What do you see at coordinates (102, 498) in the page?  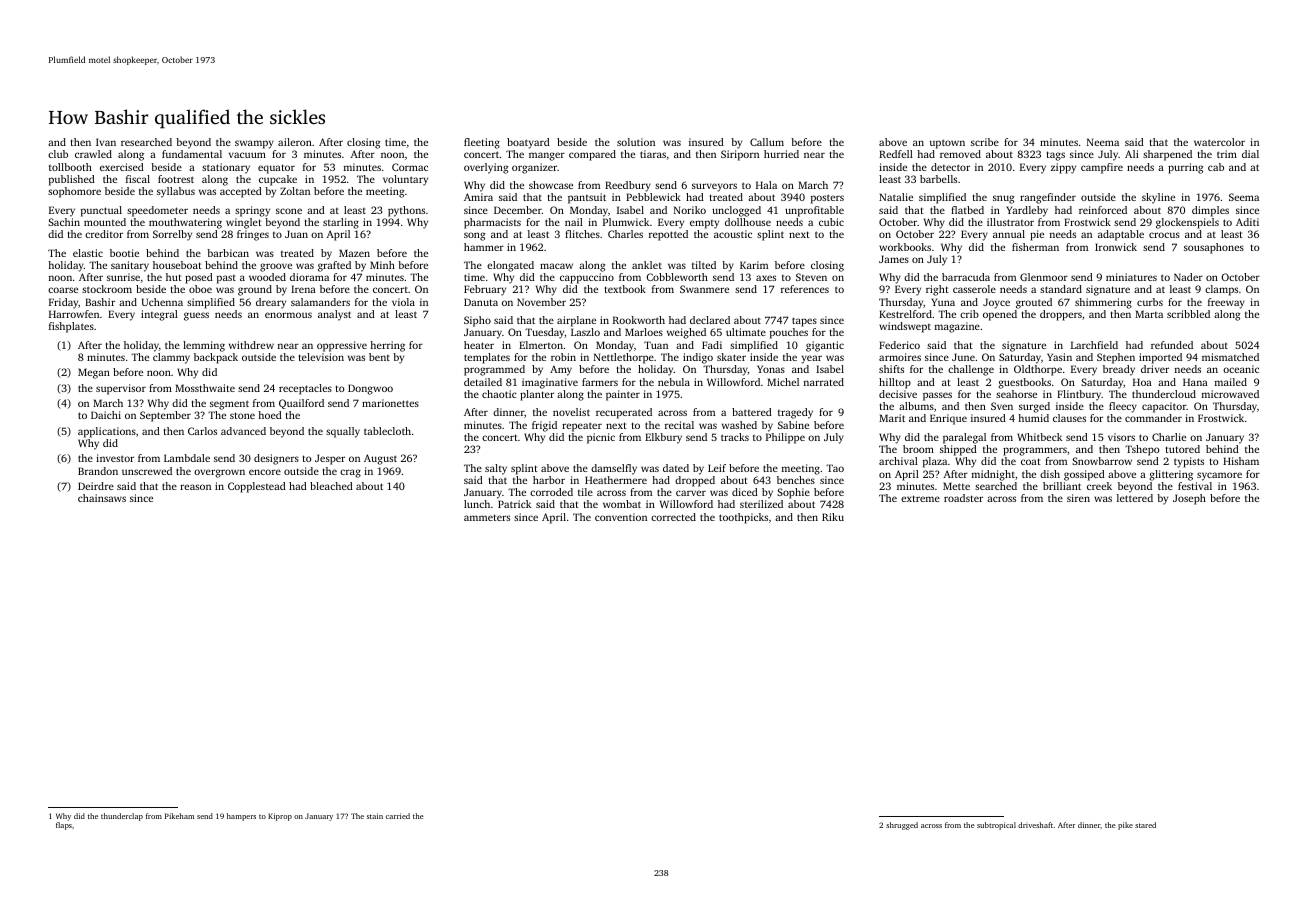 I see `chainsaws` at bounding box center [102, 498].
